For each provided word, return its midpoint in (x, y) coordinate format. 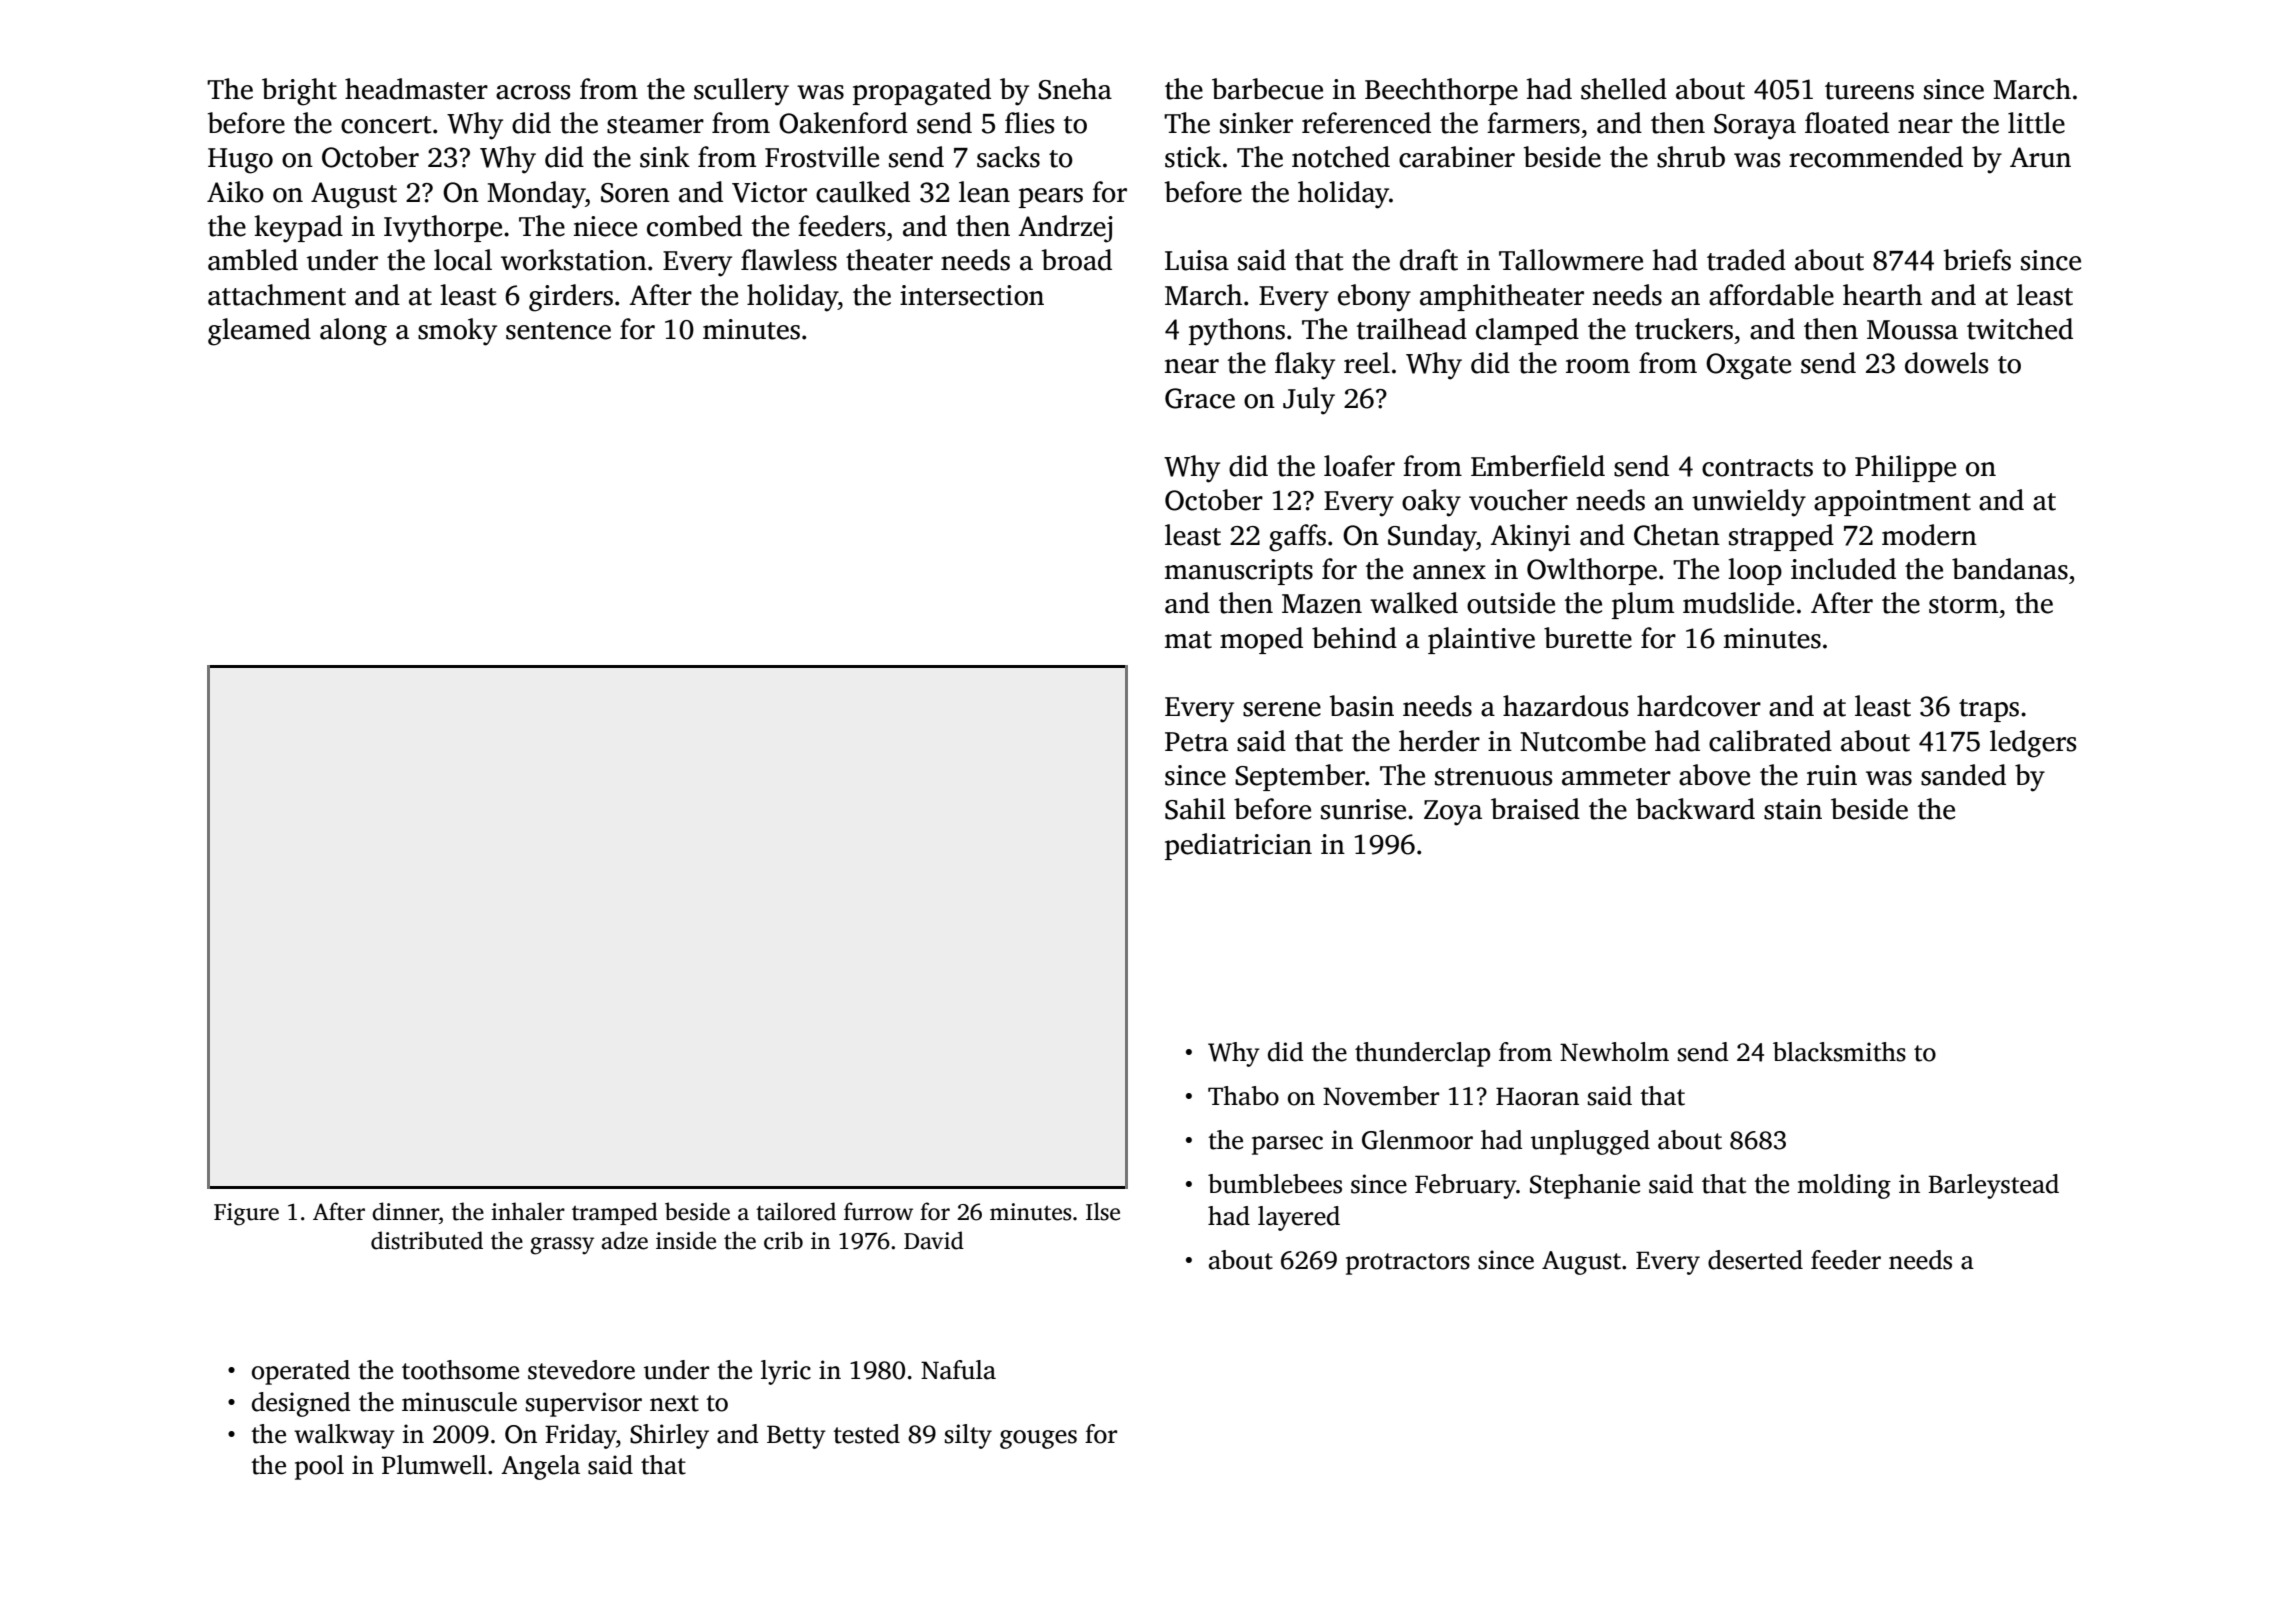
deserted (1755, 1260)
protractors (1408, 1264)
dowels (1946, 363)
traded (1746, 260)
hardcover (1699, 706)
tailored (796, 1211)
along (353, 332)
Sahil (1195, 809)
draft (1429, 260)
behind (1354, 638)
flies (1029, 123)
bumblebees (1275, 1184)
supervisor (584, 1404)
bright (299, 92)
